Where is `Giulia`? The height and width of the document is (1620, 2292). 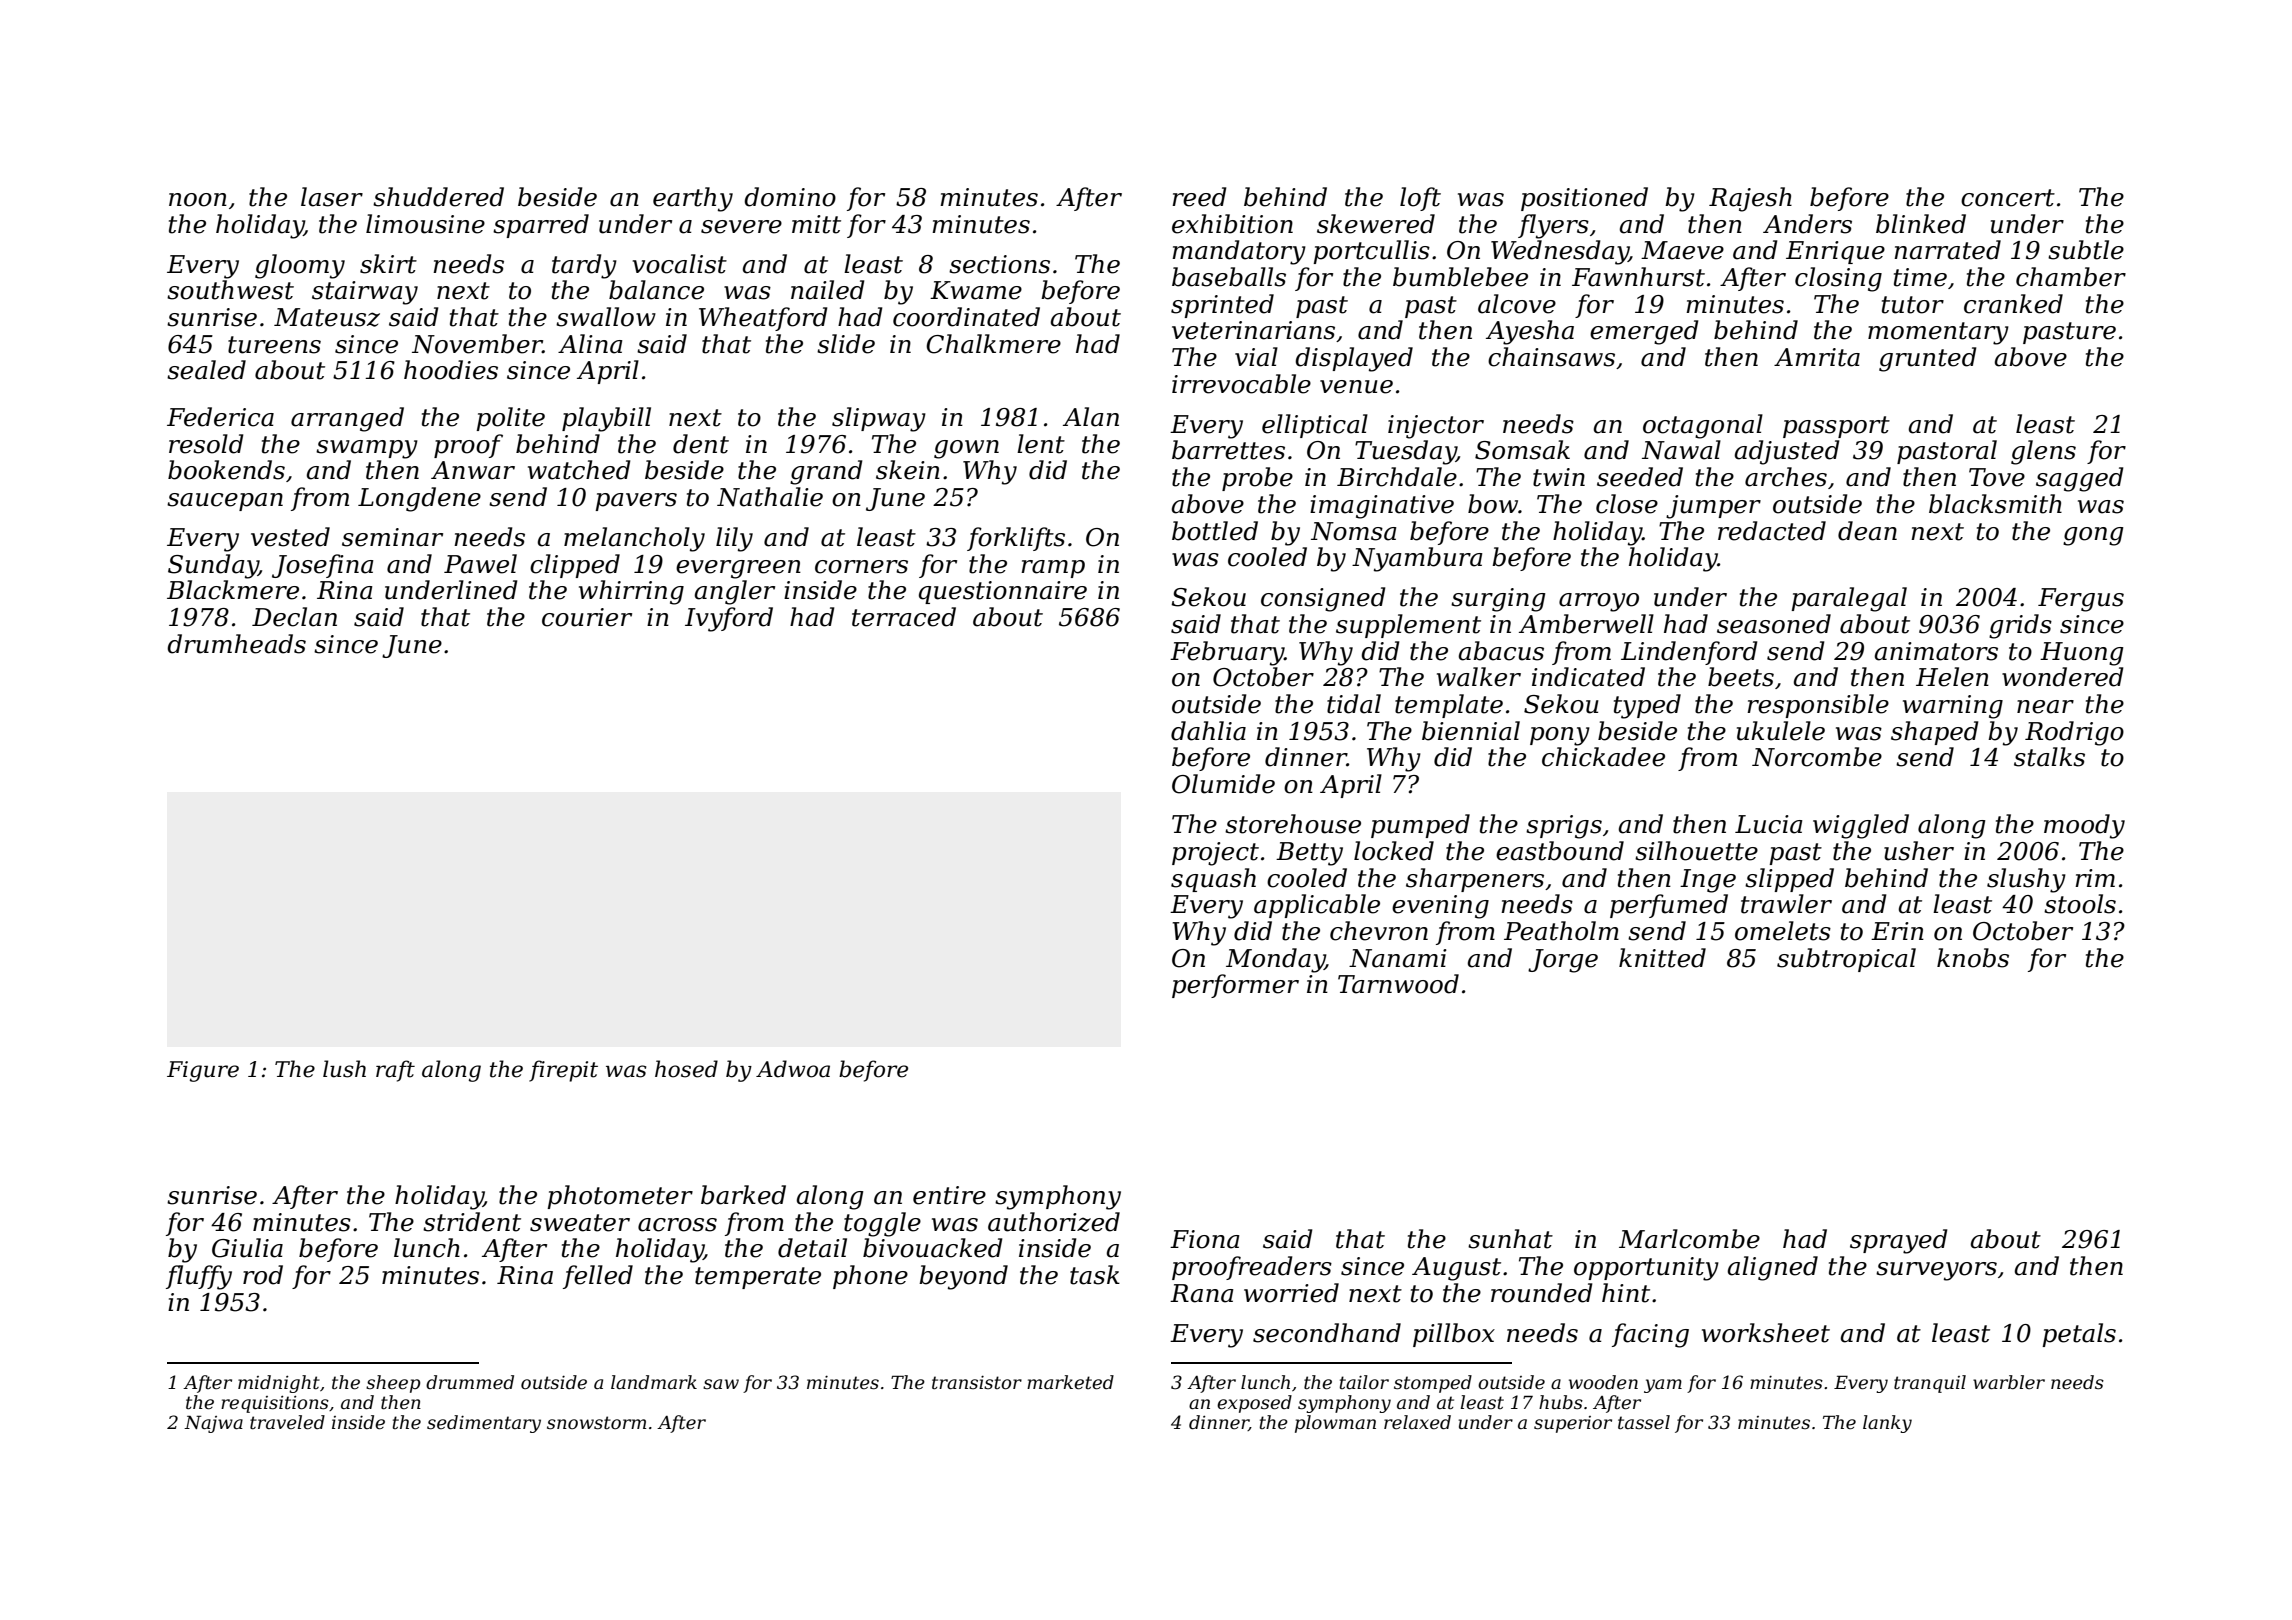 Giulia is located at coordinates (247, 1248).
